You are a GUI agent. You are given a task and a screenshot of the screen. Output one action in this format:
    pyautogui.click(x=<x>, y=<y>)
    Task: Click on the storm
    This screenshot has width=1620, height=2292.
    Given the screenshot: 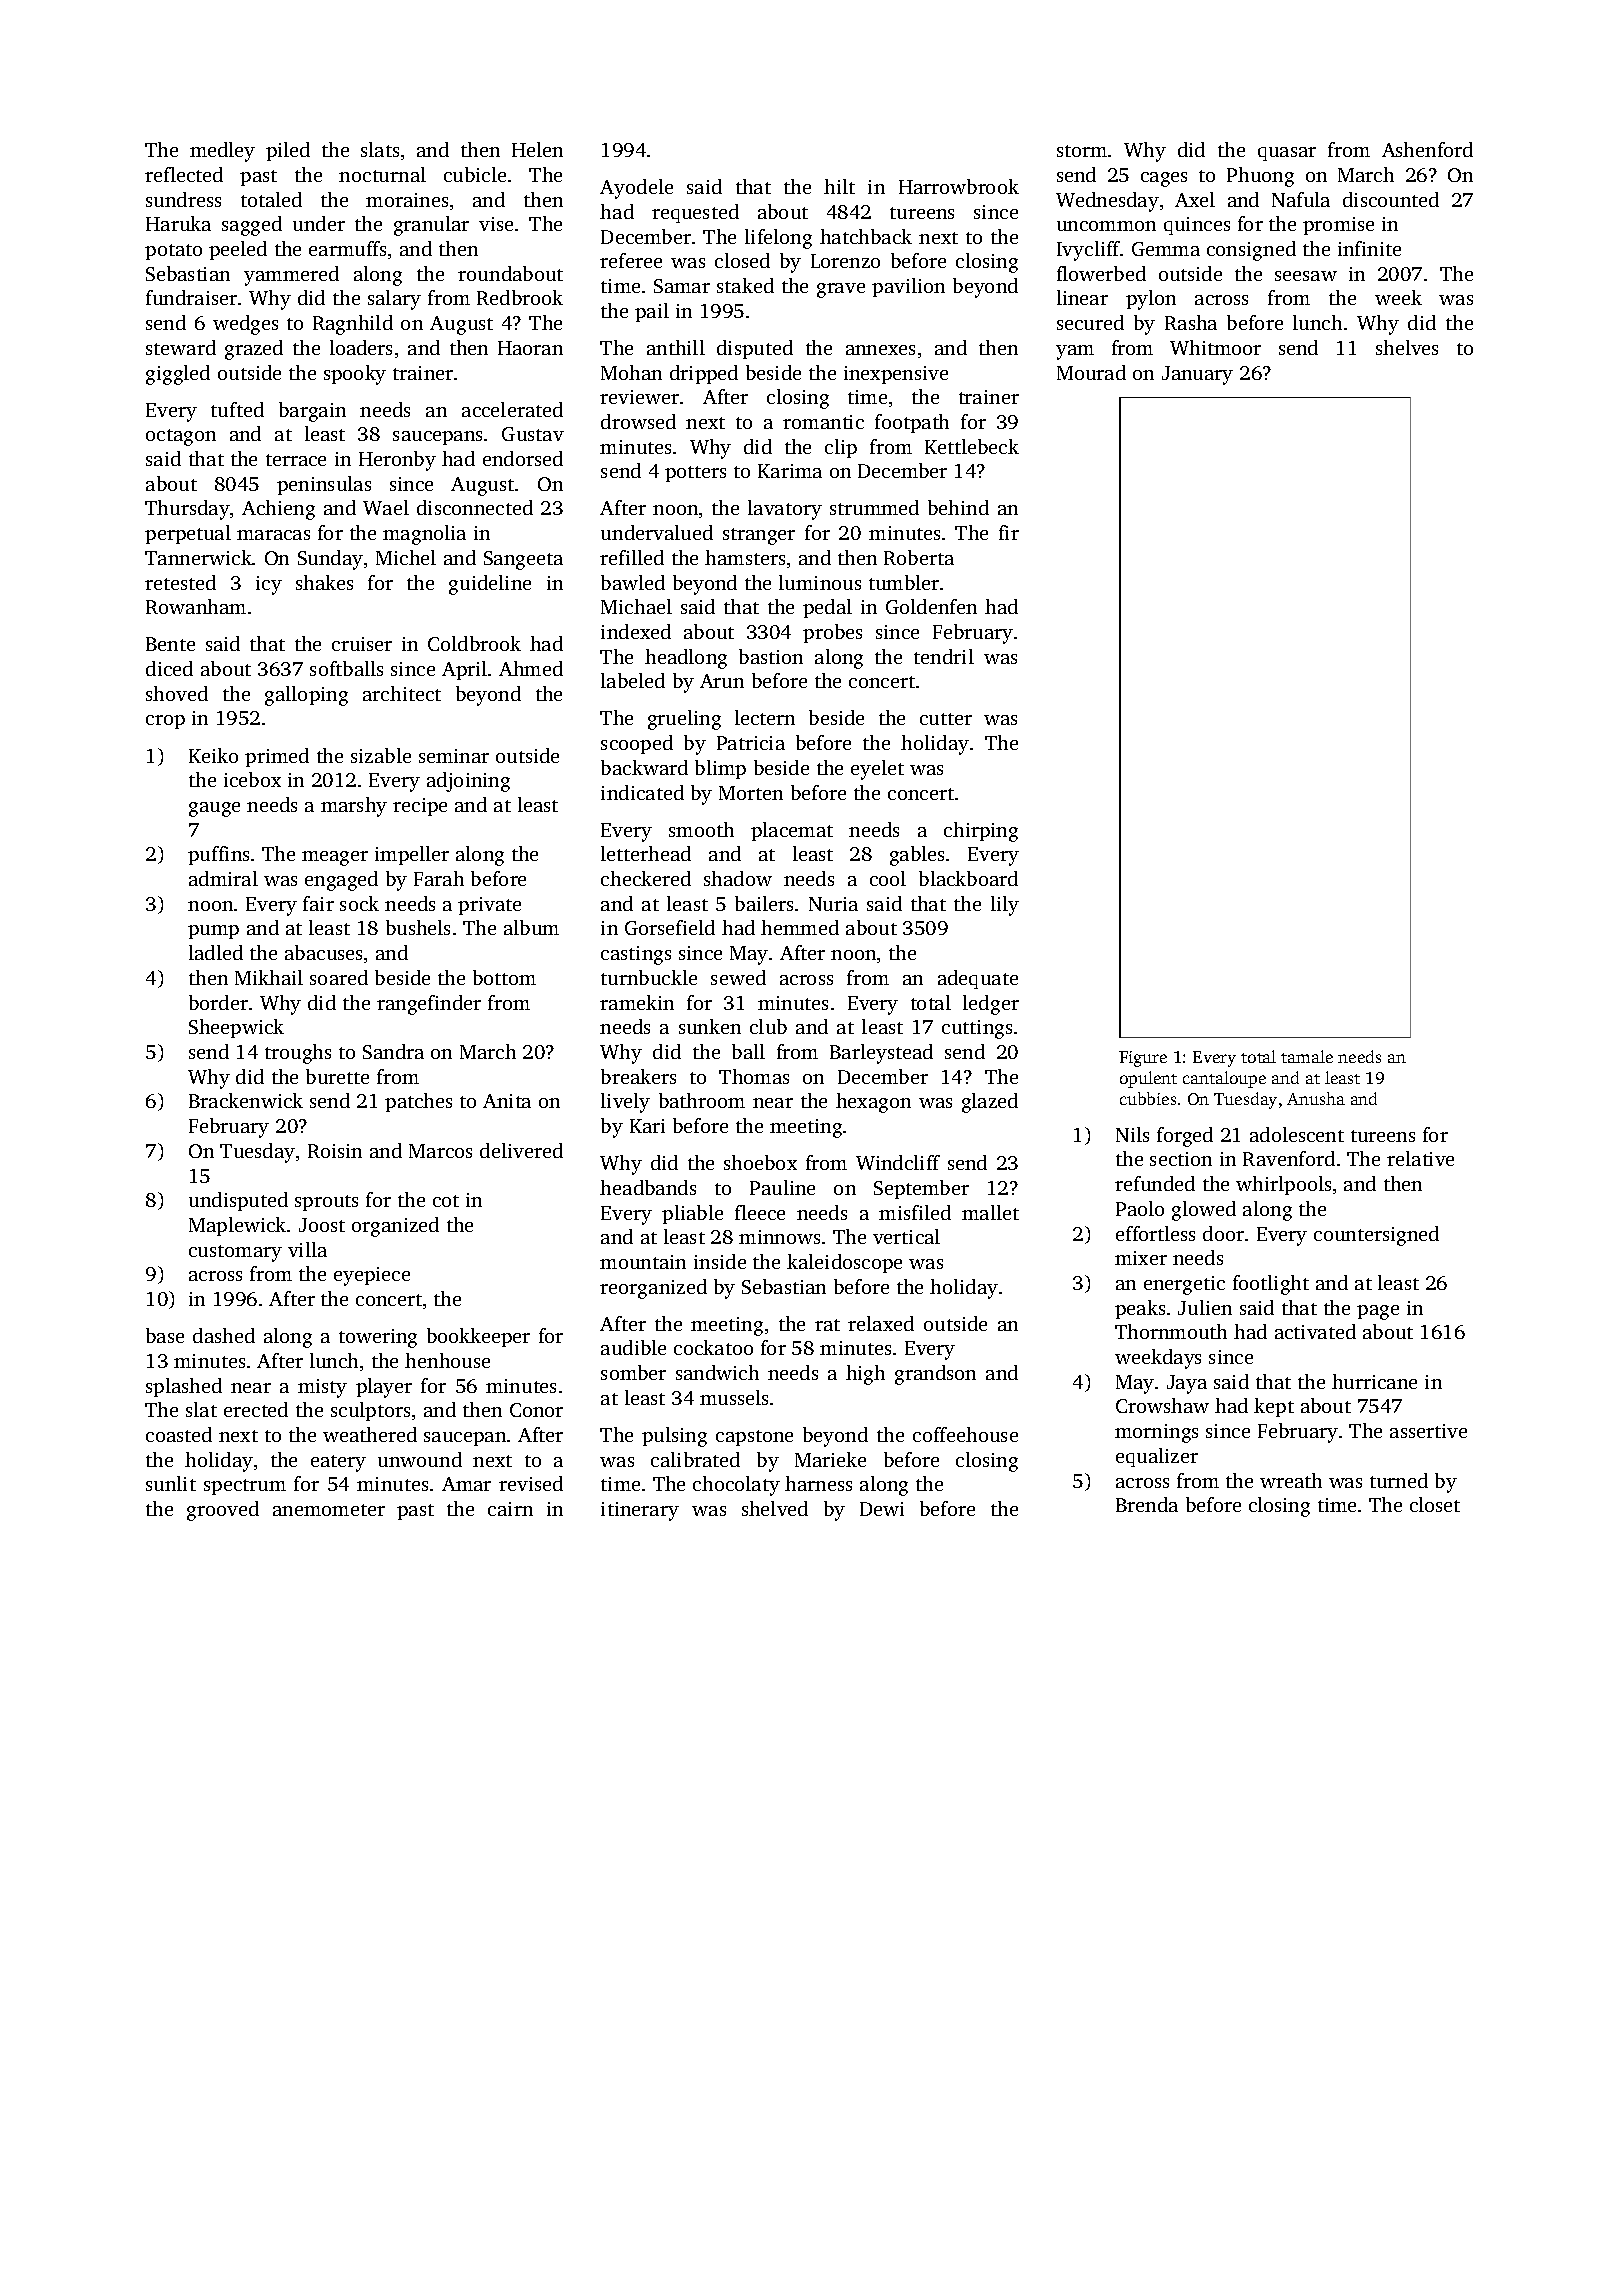 What is the action you would take?
    pyautogui.click(x=1082, y=151)
